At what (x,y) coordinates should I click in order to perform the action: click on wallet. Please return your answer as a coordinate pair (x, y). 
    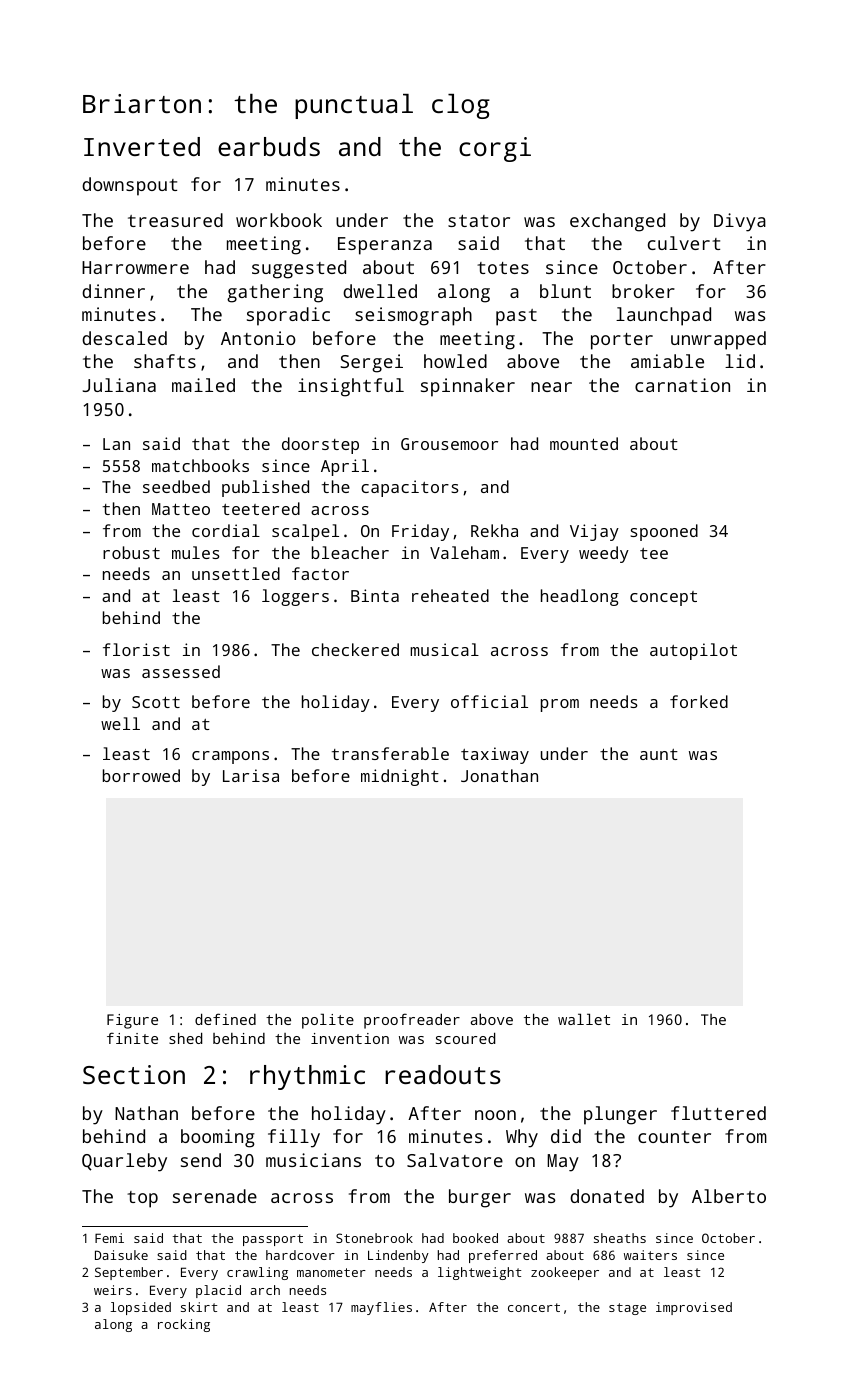
    Looking at the image, I should click on (584, 1019).
